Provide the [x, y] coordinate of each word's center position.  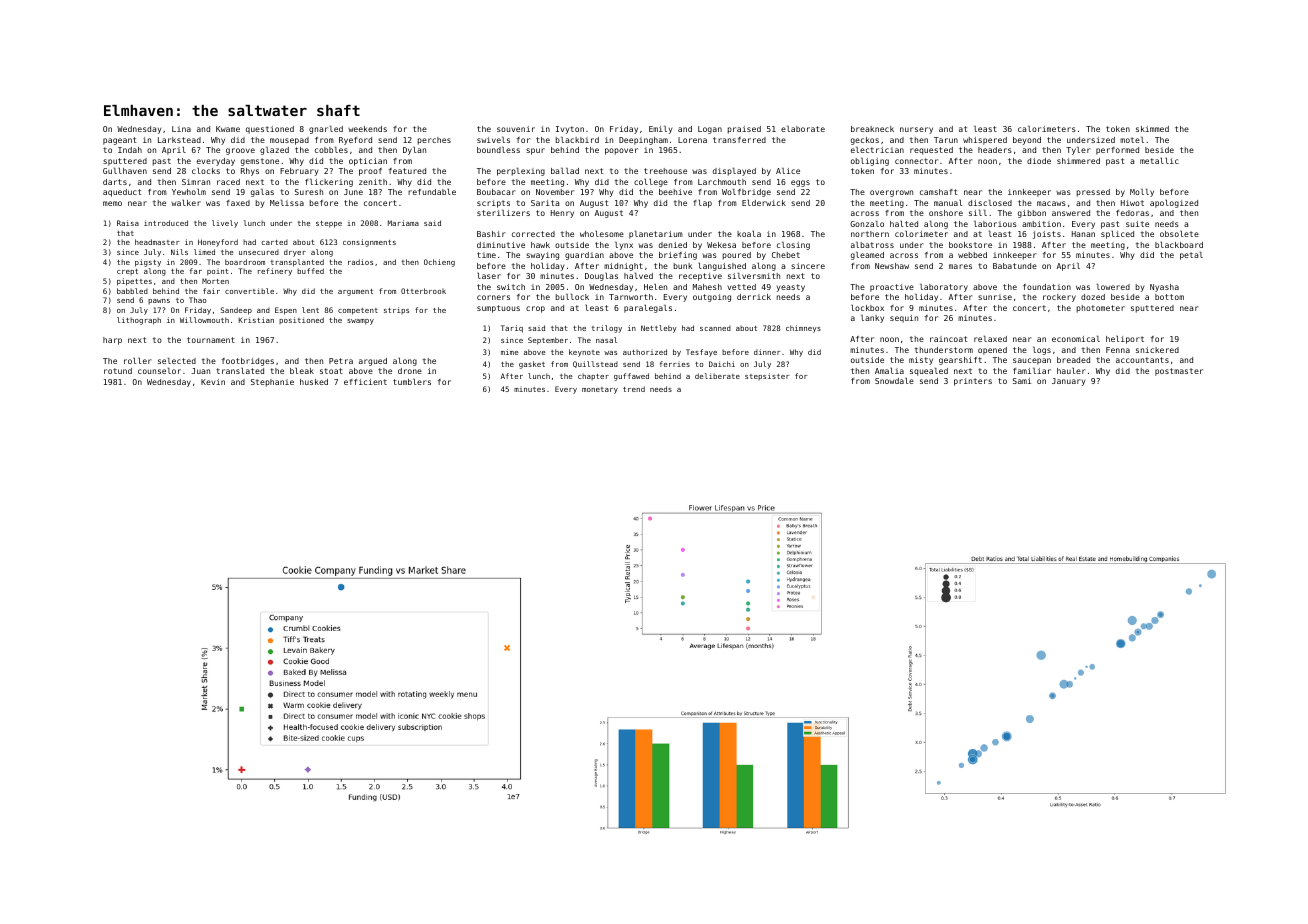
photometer [1101, 309]
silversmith [754, 276]
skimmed [1152, 129]
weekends [367, 129]
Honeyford [218, 243]
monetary [600, 390]
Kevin [213, 382]
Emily [660, 130]
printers [973, 382]
